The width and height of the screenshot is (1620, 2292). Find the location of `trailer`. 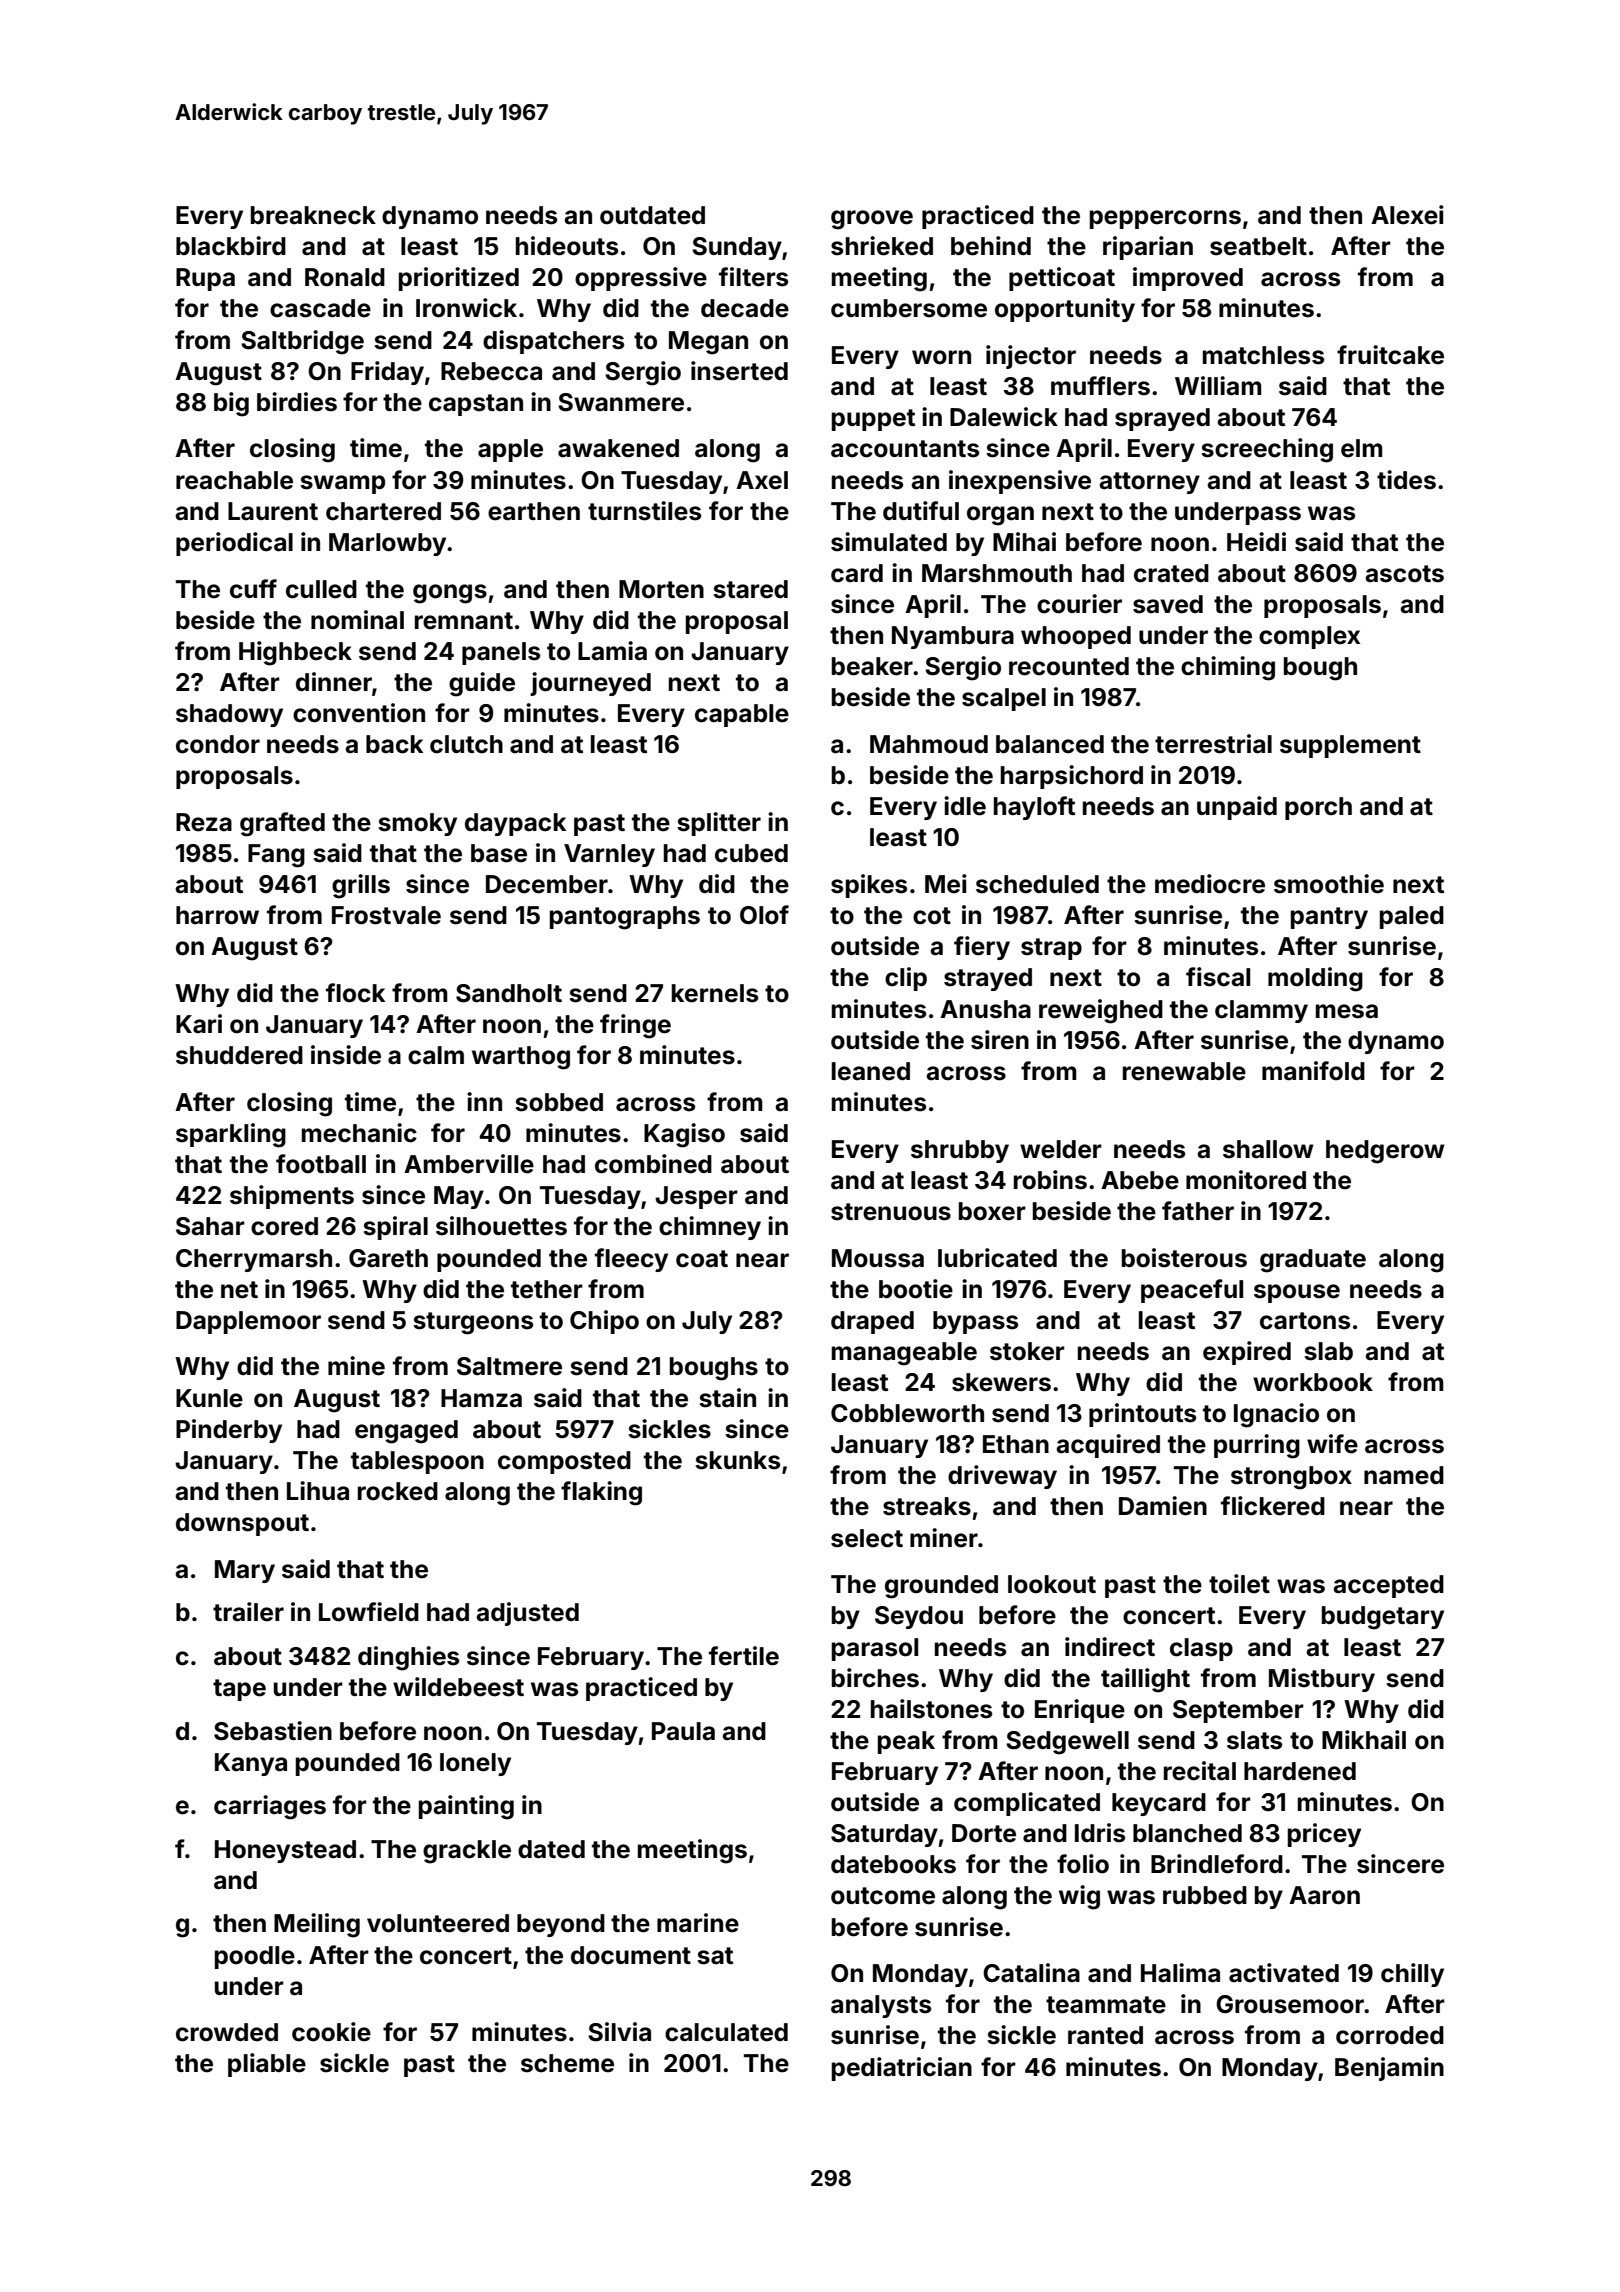

trailer is located at coordinates (248, 1612).
